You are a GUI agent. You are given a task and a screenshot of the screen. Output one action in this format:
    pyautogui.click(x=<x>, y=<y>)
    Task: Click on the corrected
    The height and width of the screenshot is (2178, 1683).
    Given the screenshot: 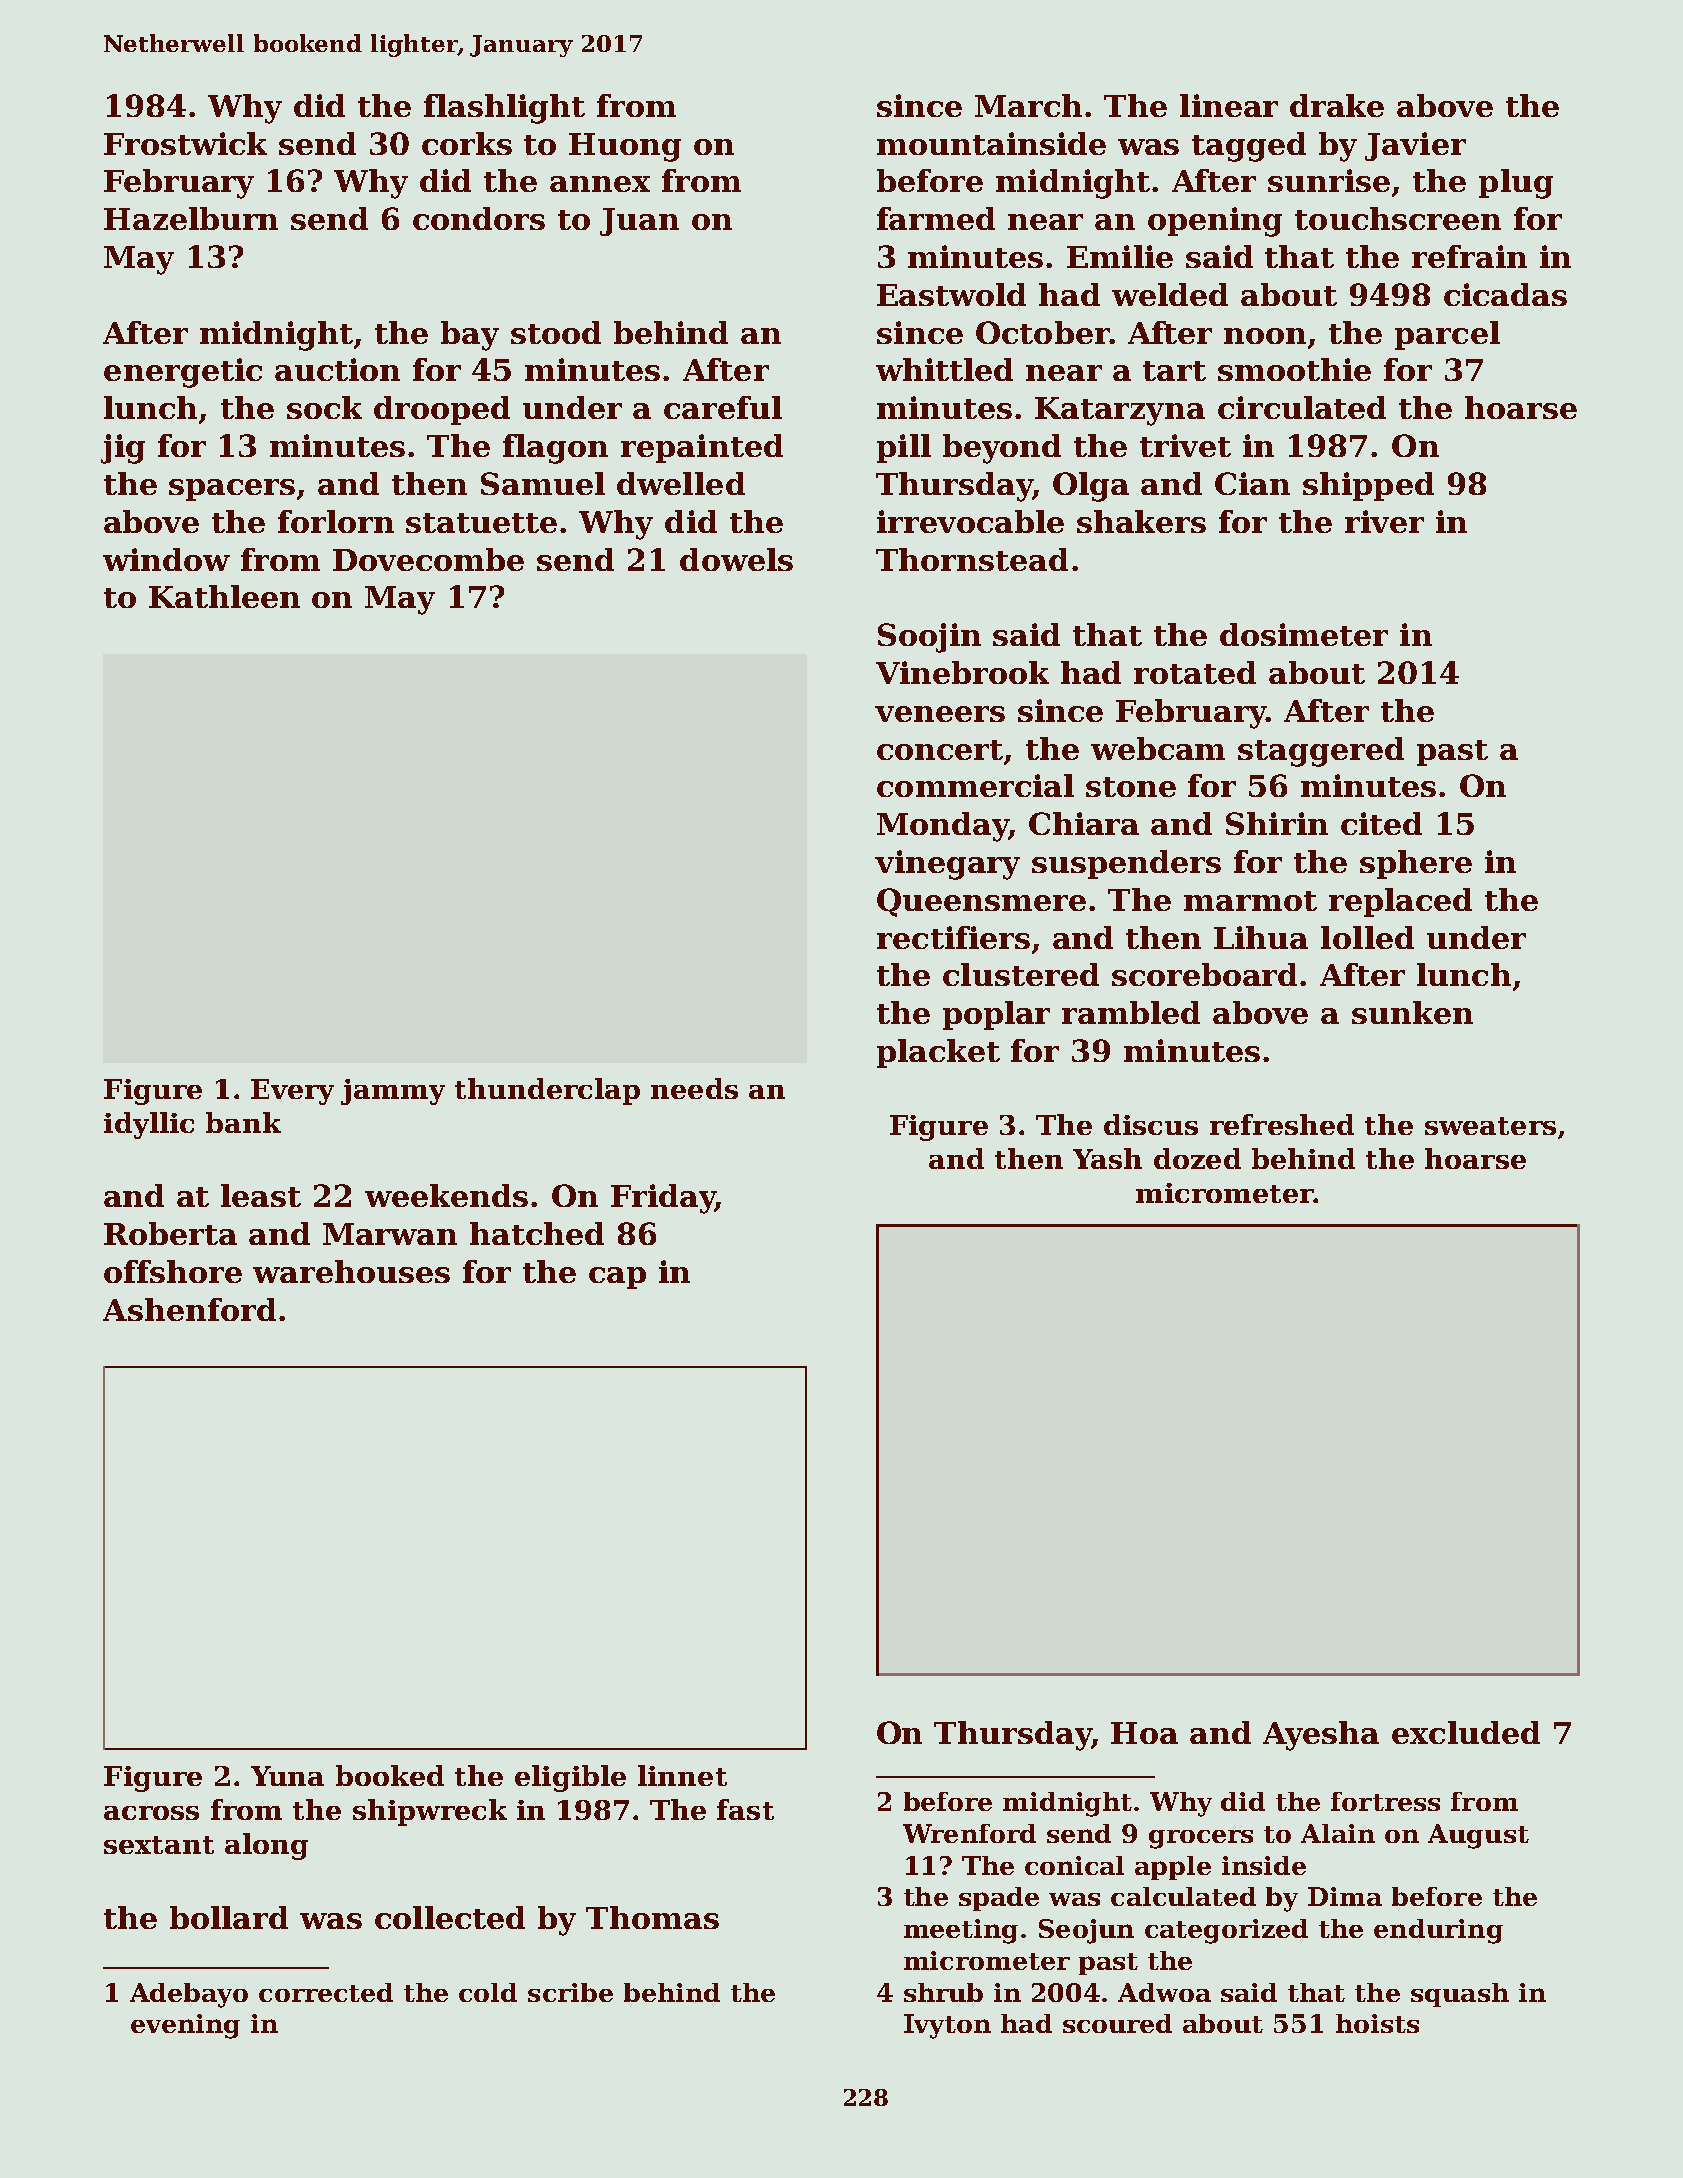 What is the action you would take?
    pyautogui.click(x=326, y=1992)
